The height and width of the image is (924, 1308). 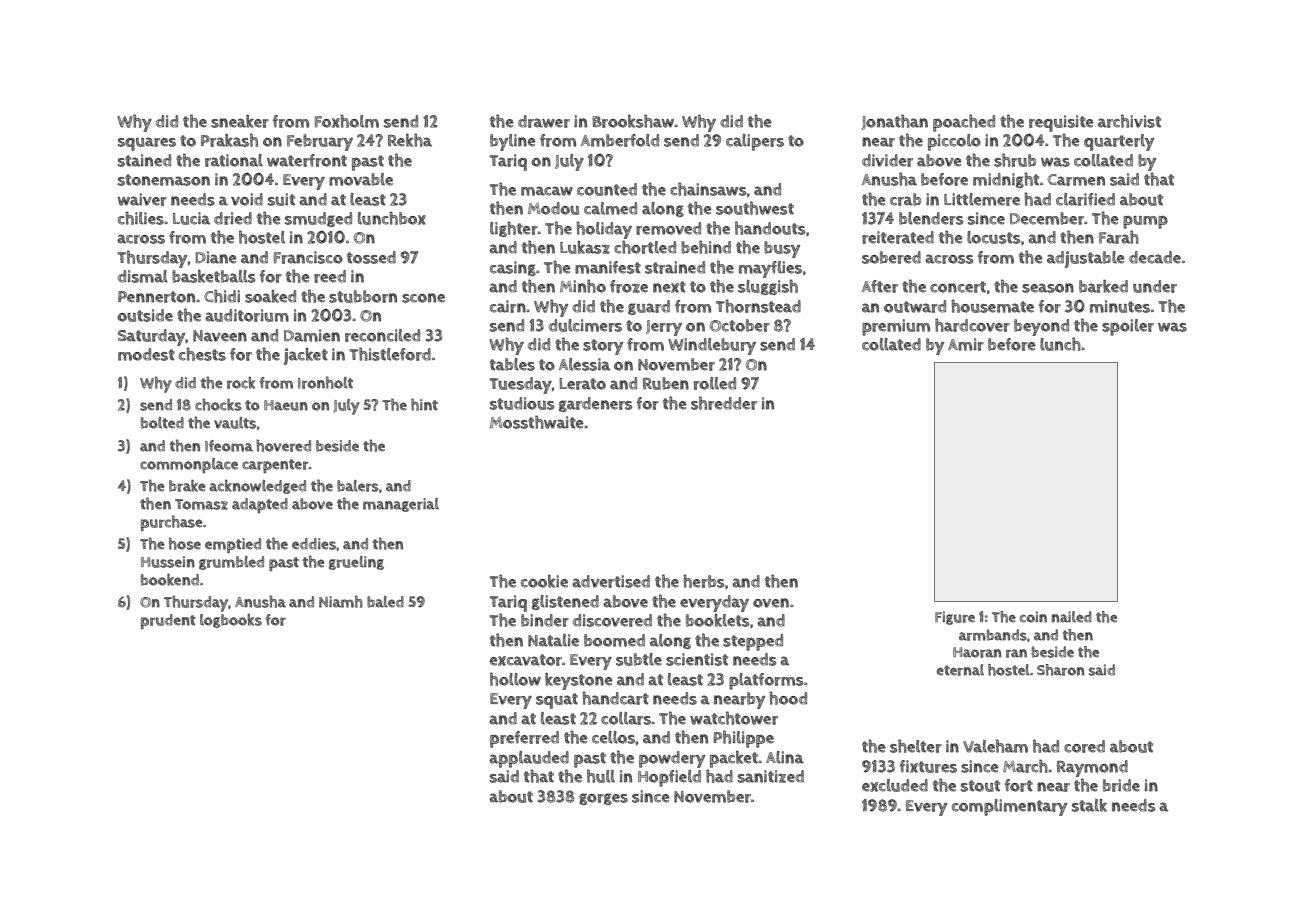 I want to click on Mossthwaite, so click(x=537, y=422).
